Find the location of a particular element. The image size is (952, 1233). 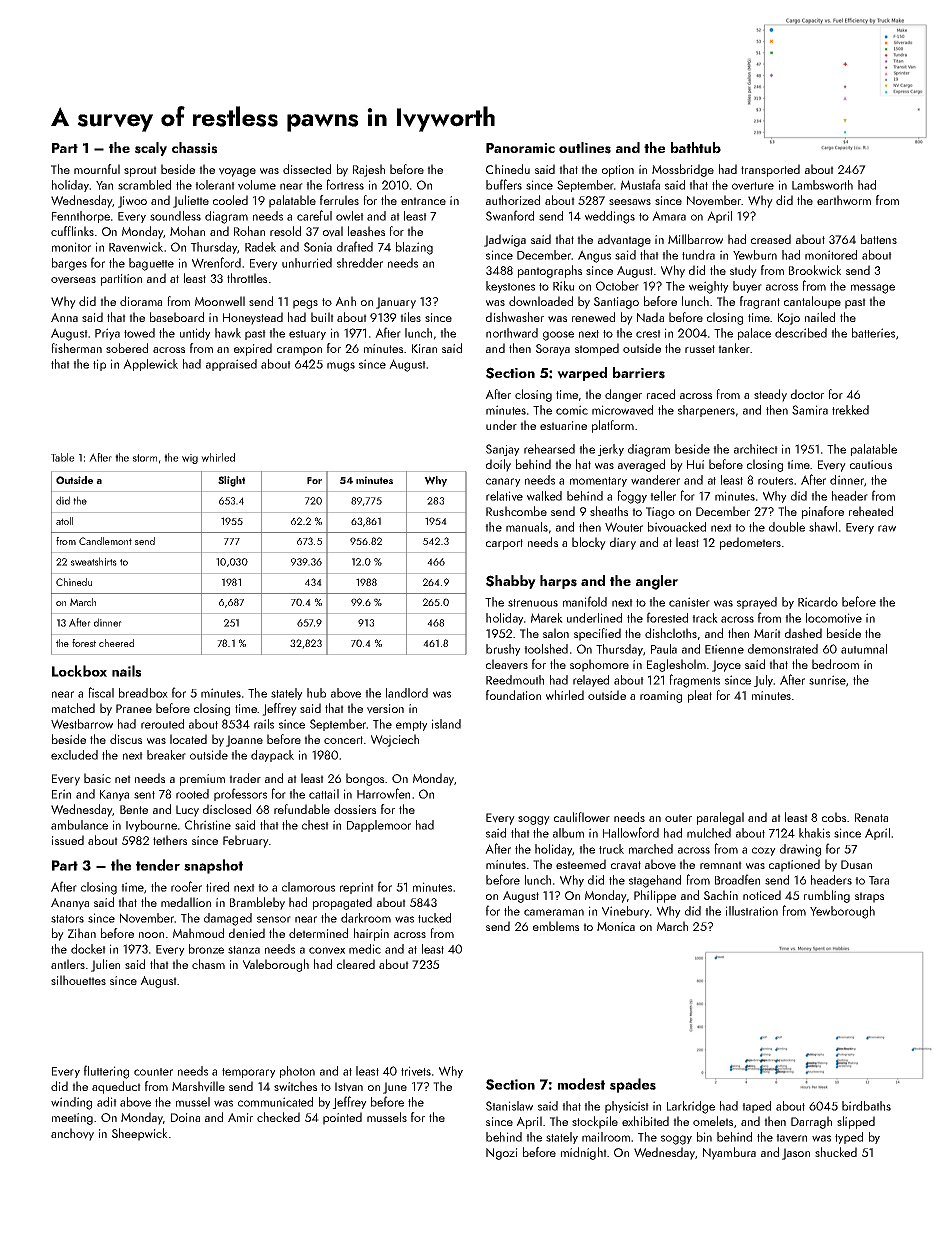

trivets is located at coordinates (416, 1071).
